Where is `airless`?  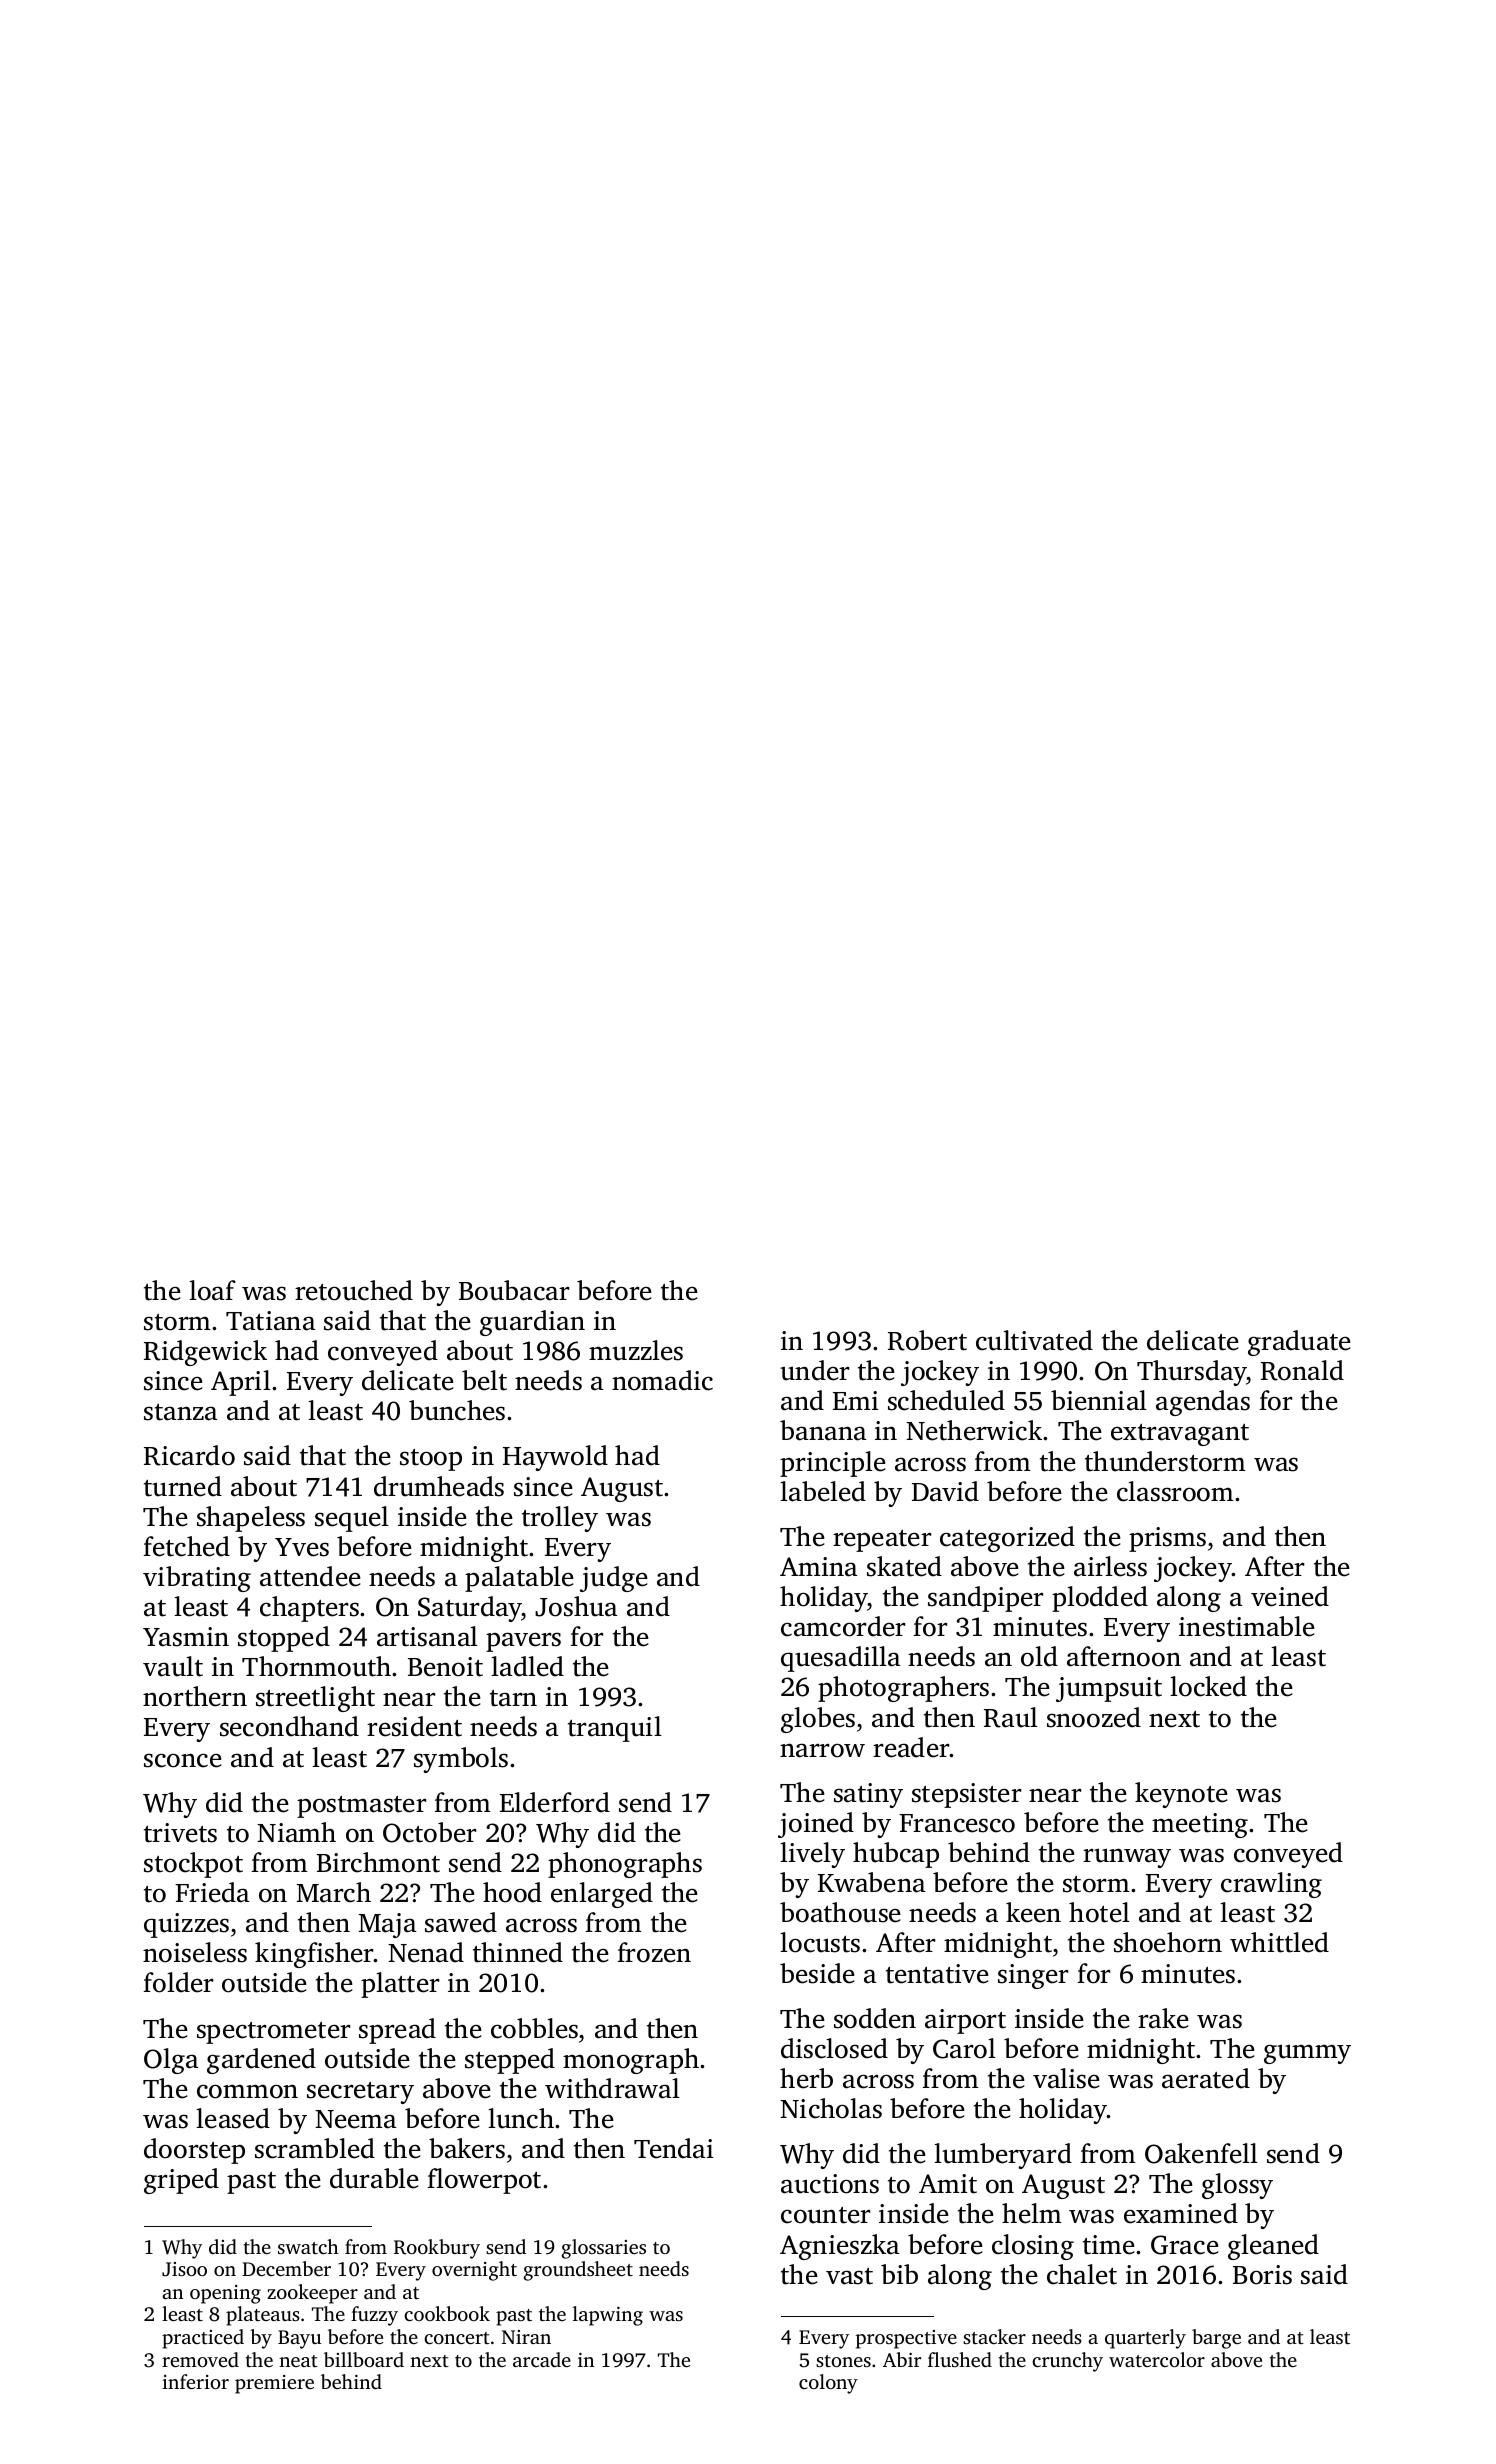
airless is located at coordinates (1110, 1566).
